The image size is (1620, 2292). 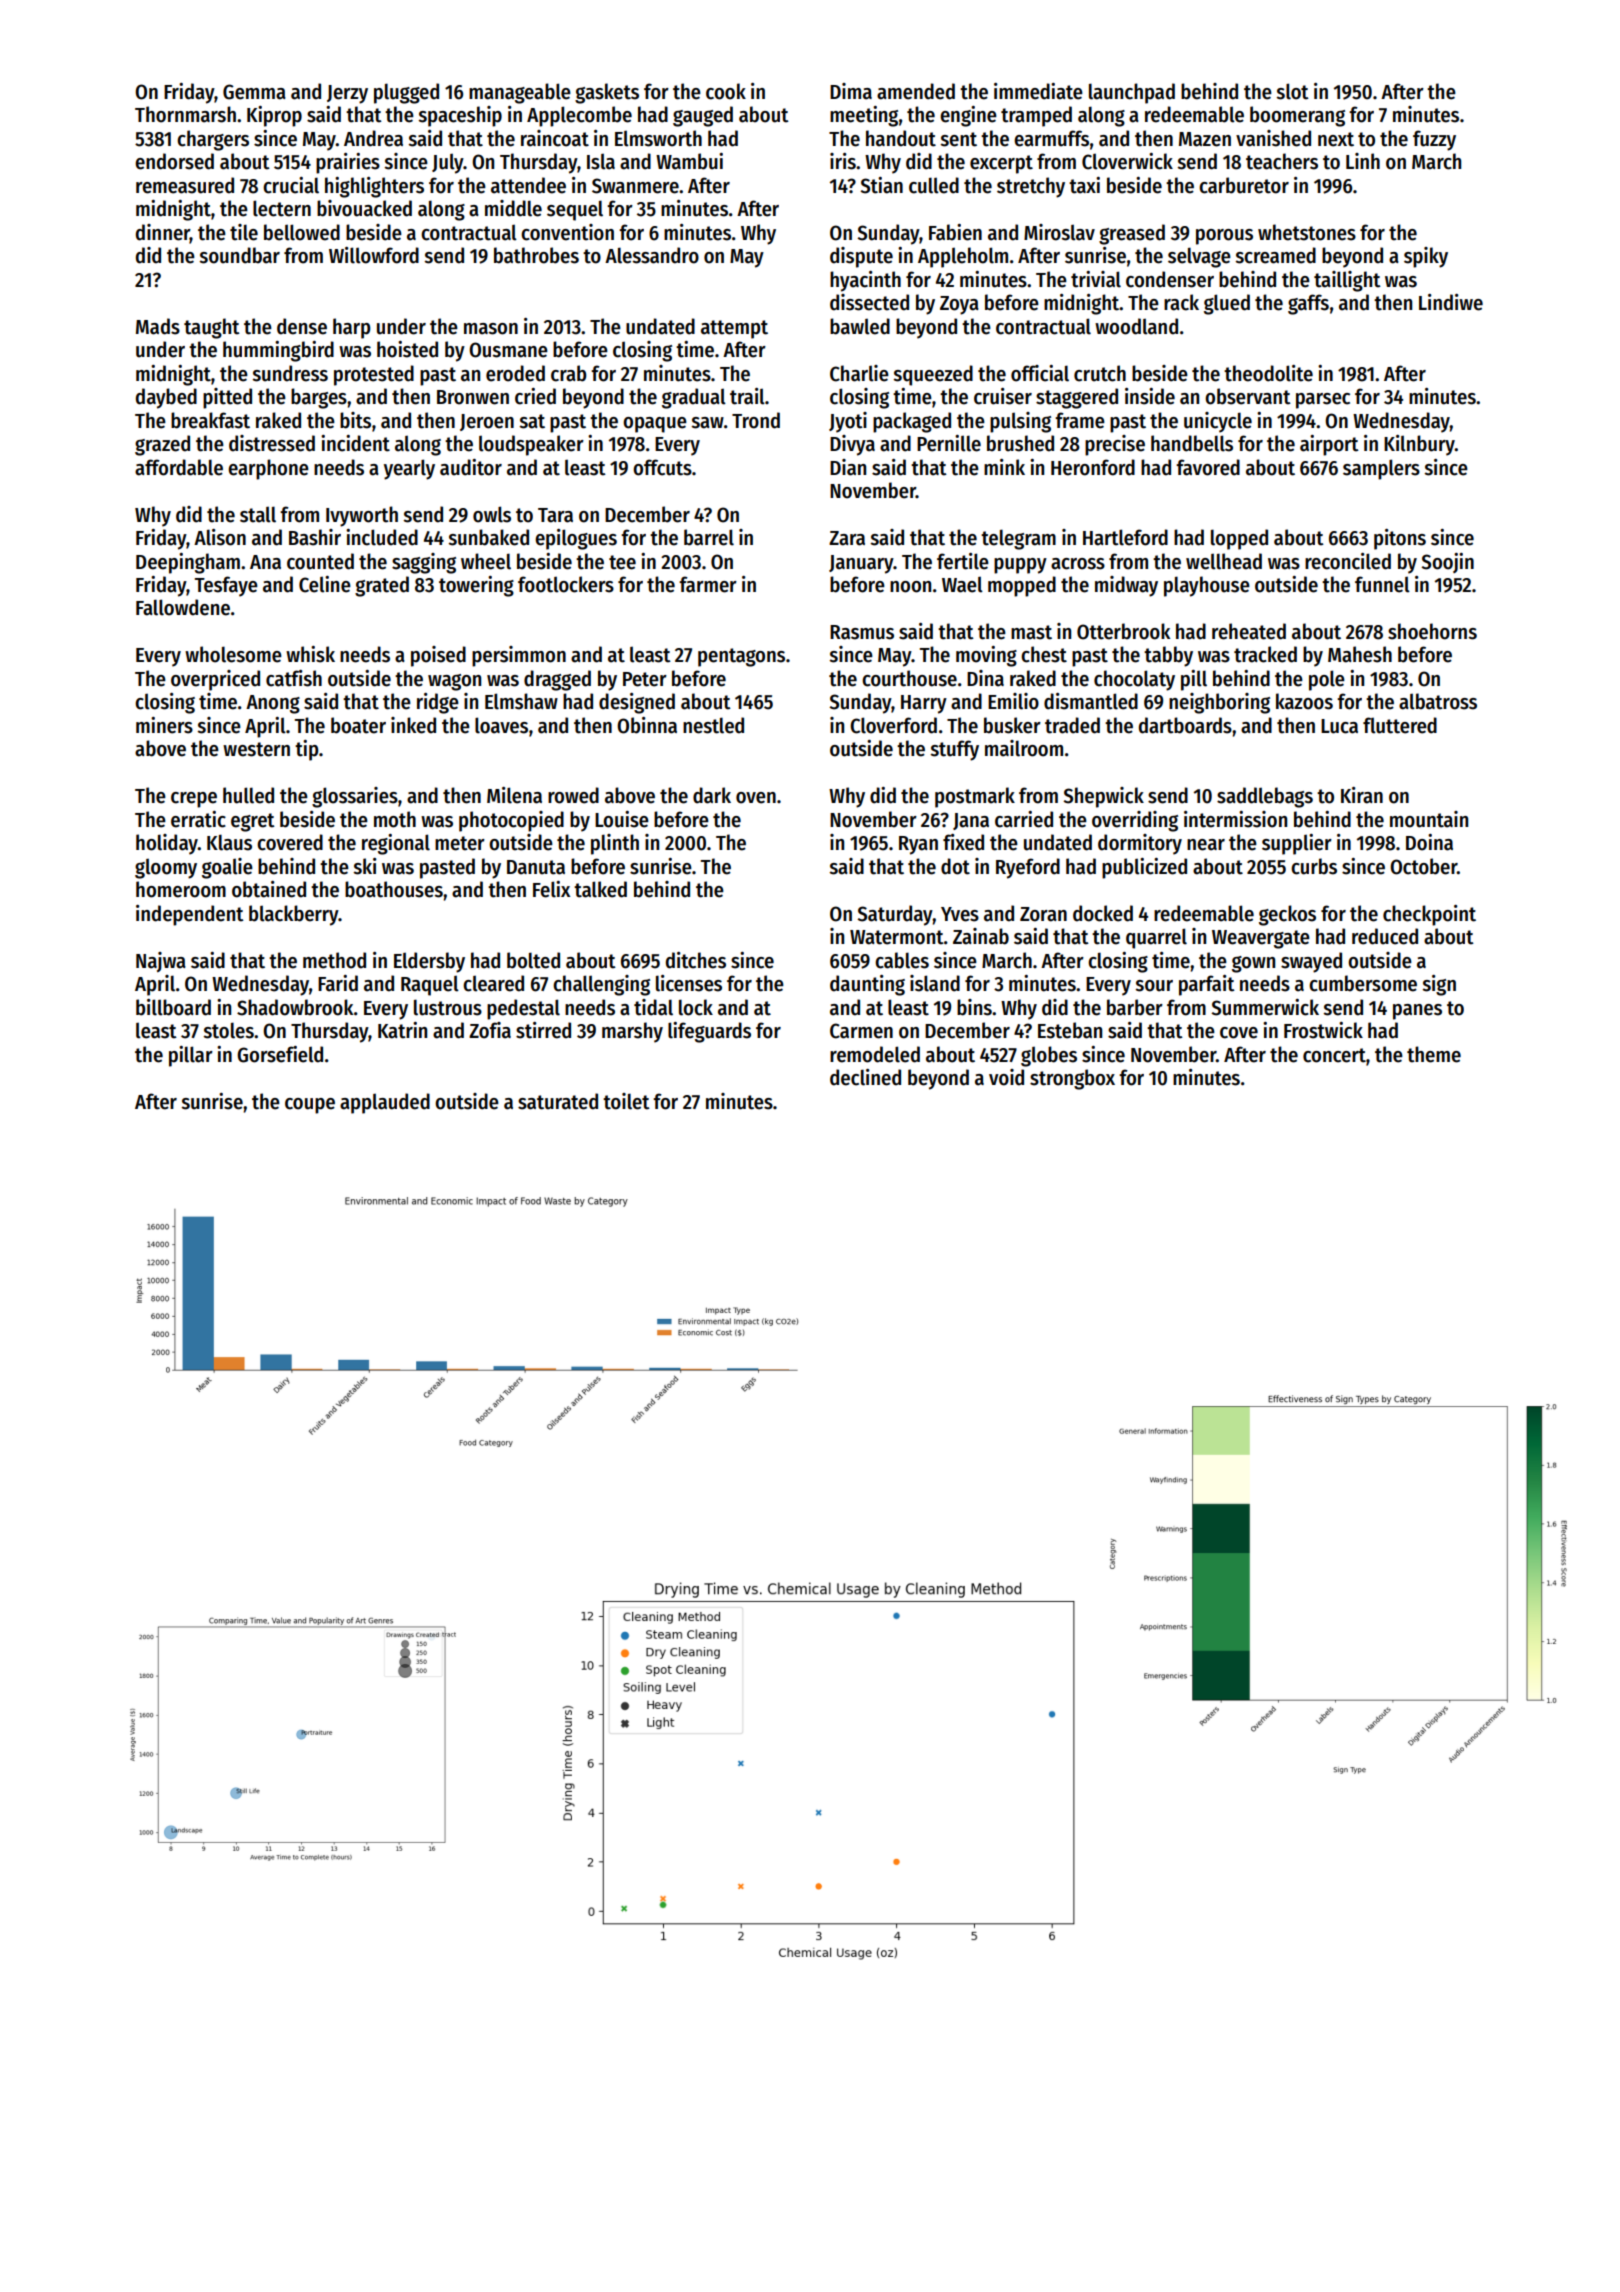 I want to click on cook, so click(x=726, y=91).
